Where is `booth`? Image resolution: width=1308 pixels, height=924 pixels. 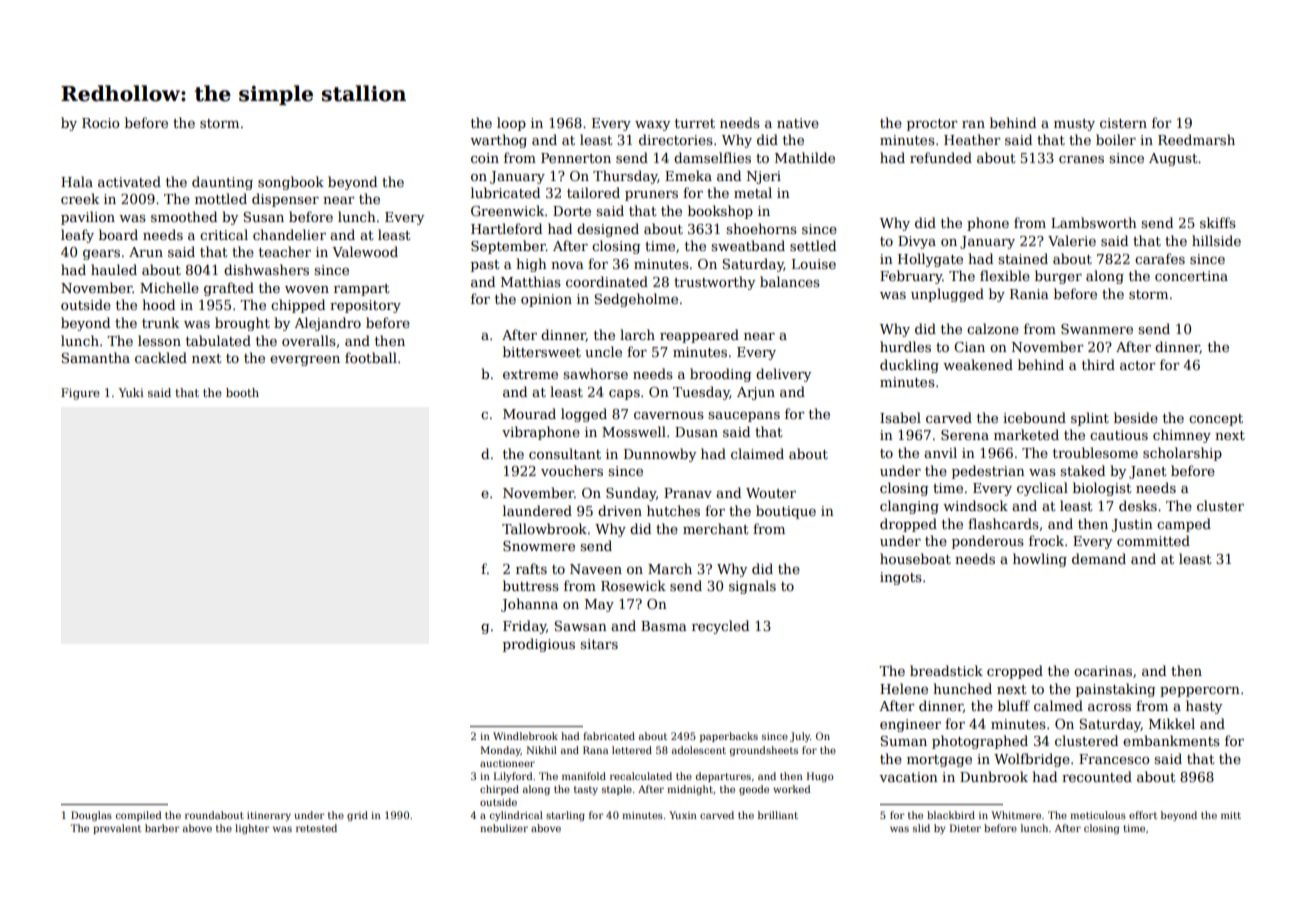
booth is located at coordinates (242, 392).
